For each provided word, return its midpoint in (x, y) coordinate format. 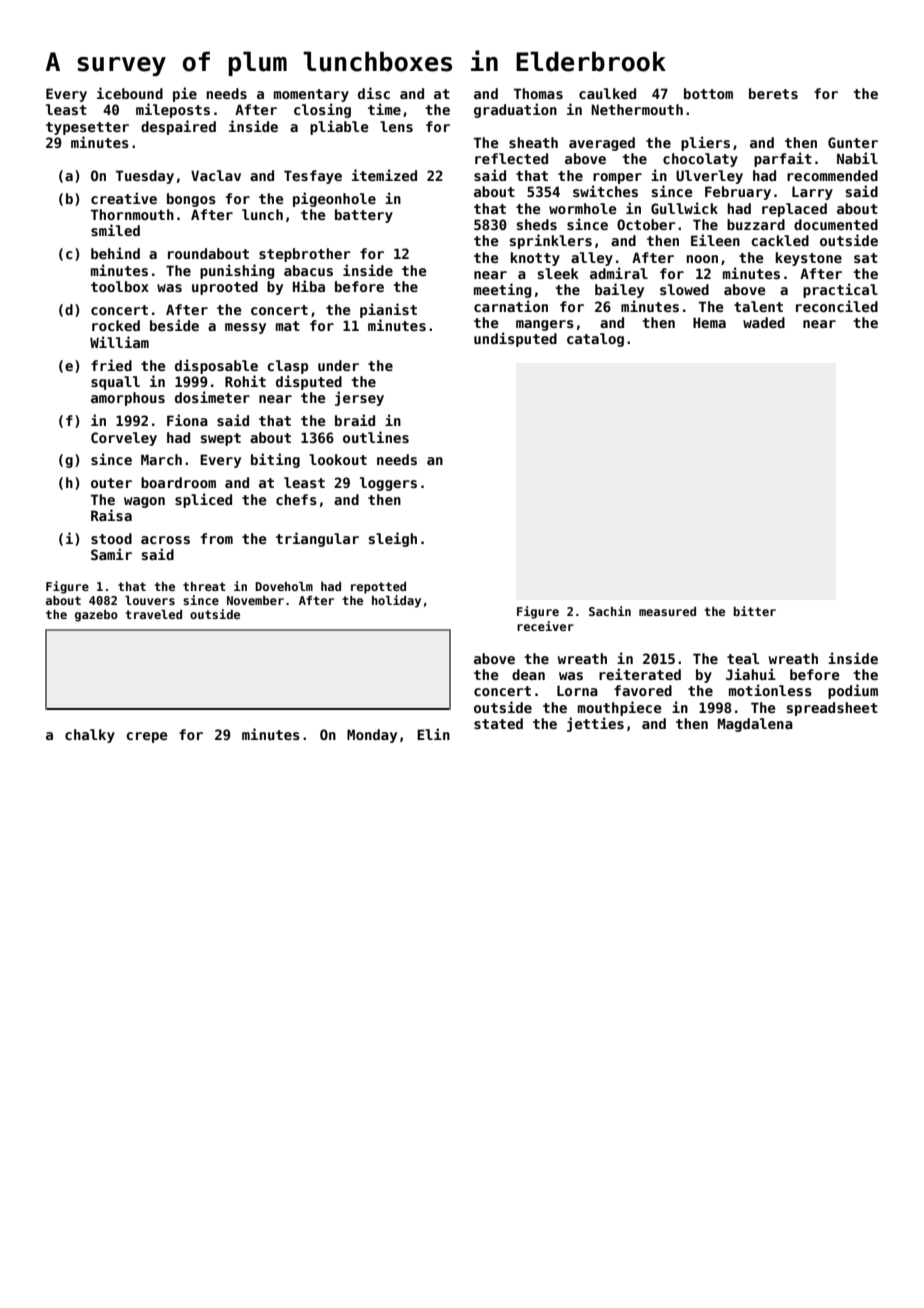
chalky (90, 736)
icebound (130, 93)
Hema (709, 322)
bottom (708, 93)
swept (221, 439)
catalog (595, 340)
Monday (372, 736)
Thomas (538, 93)
